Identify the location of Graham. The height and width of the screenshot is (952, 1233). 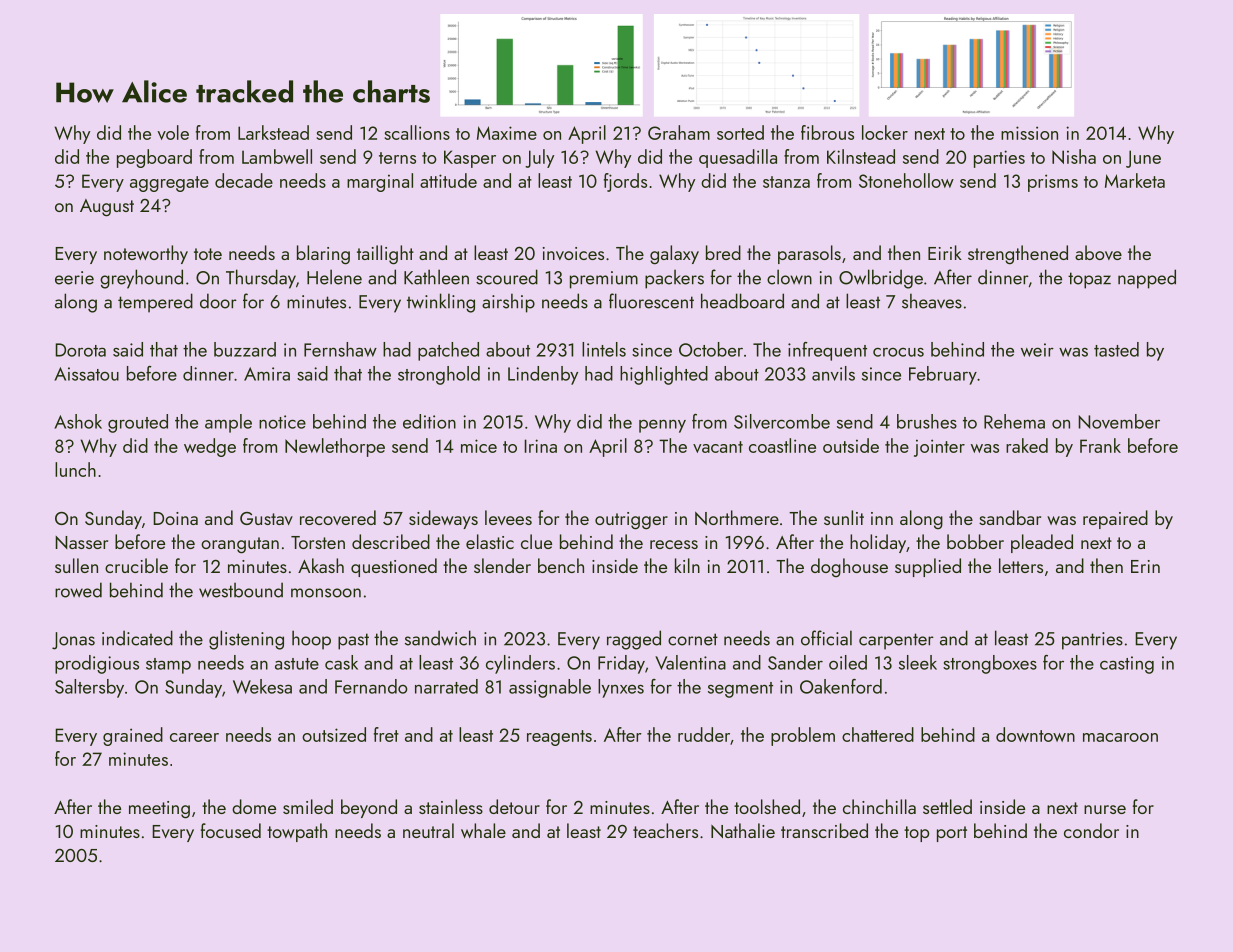
(679, 132).
